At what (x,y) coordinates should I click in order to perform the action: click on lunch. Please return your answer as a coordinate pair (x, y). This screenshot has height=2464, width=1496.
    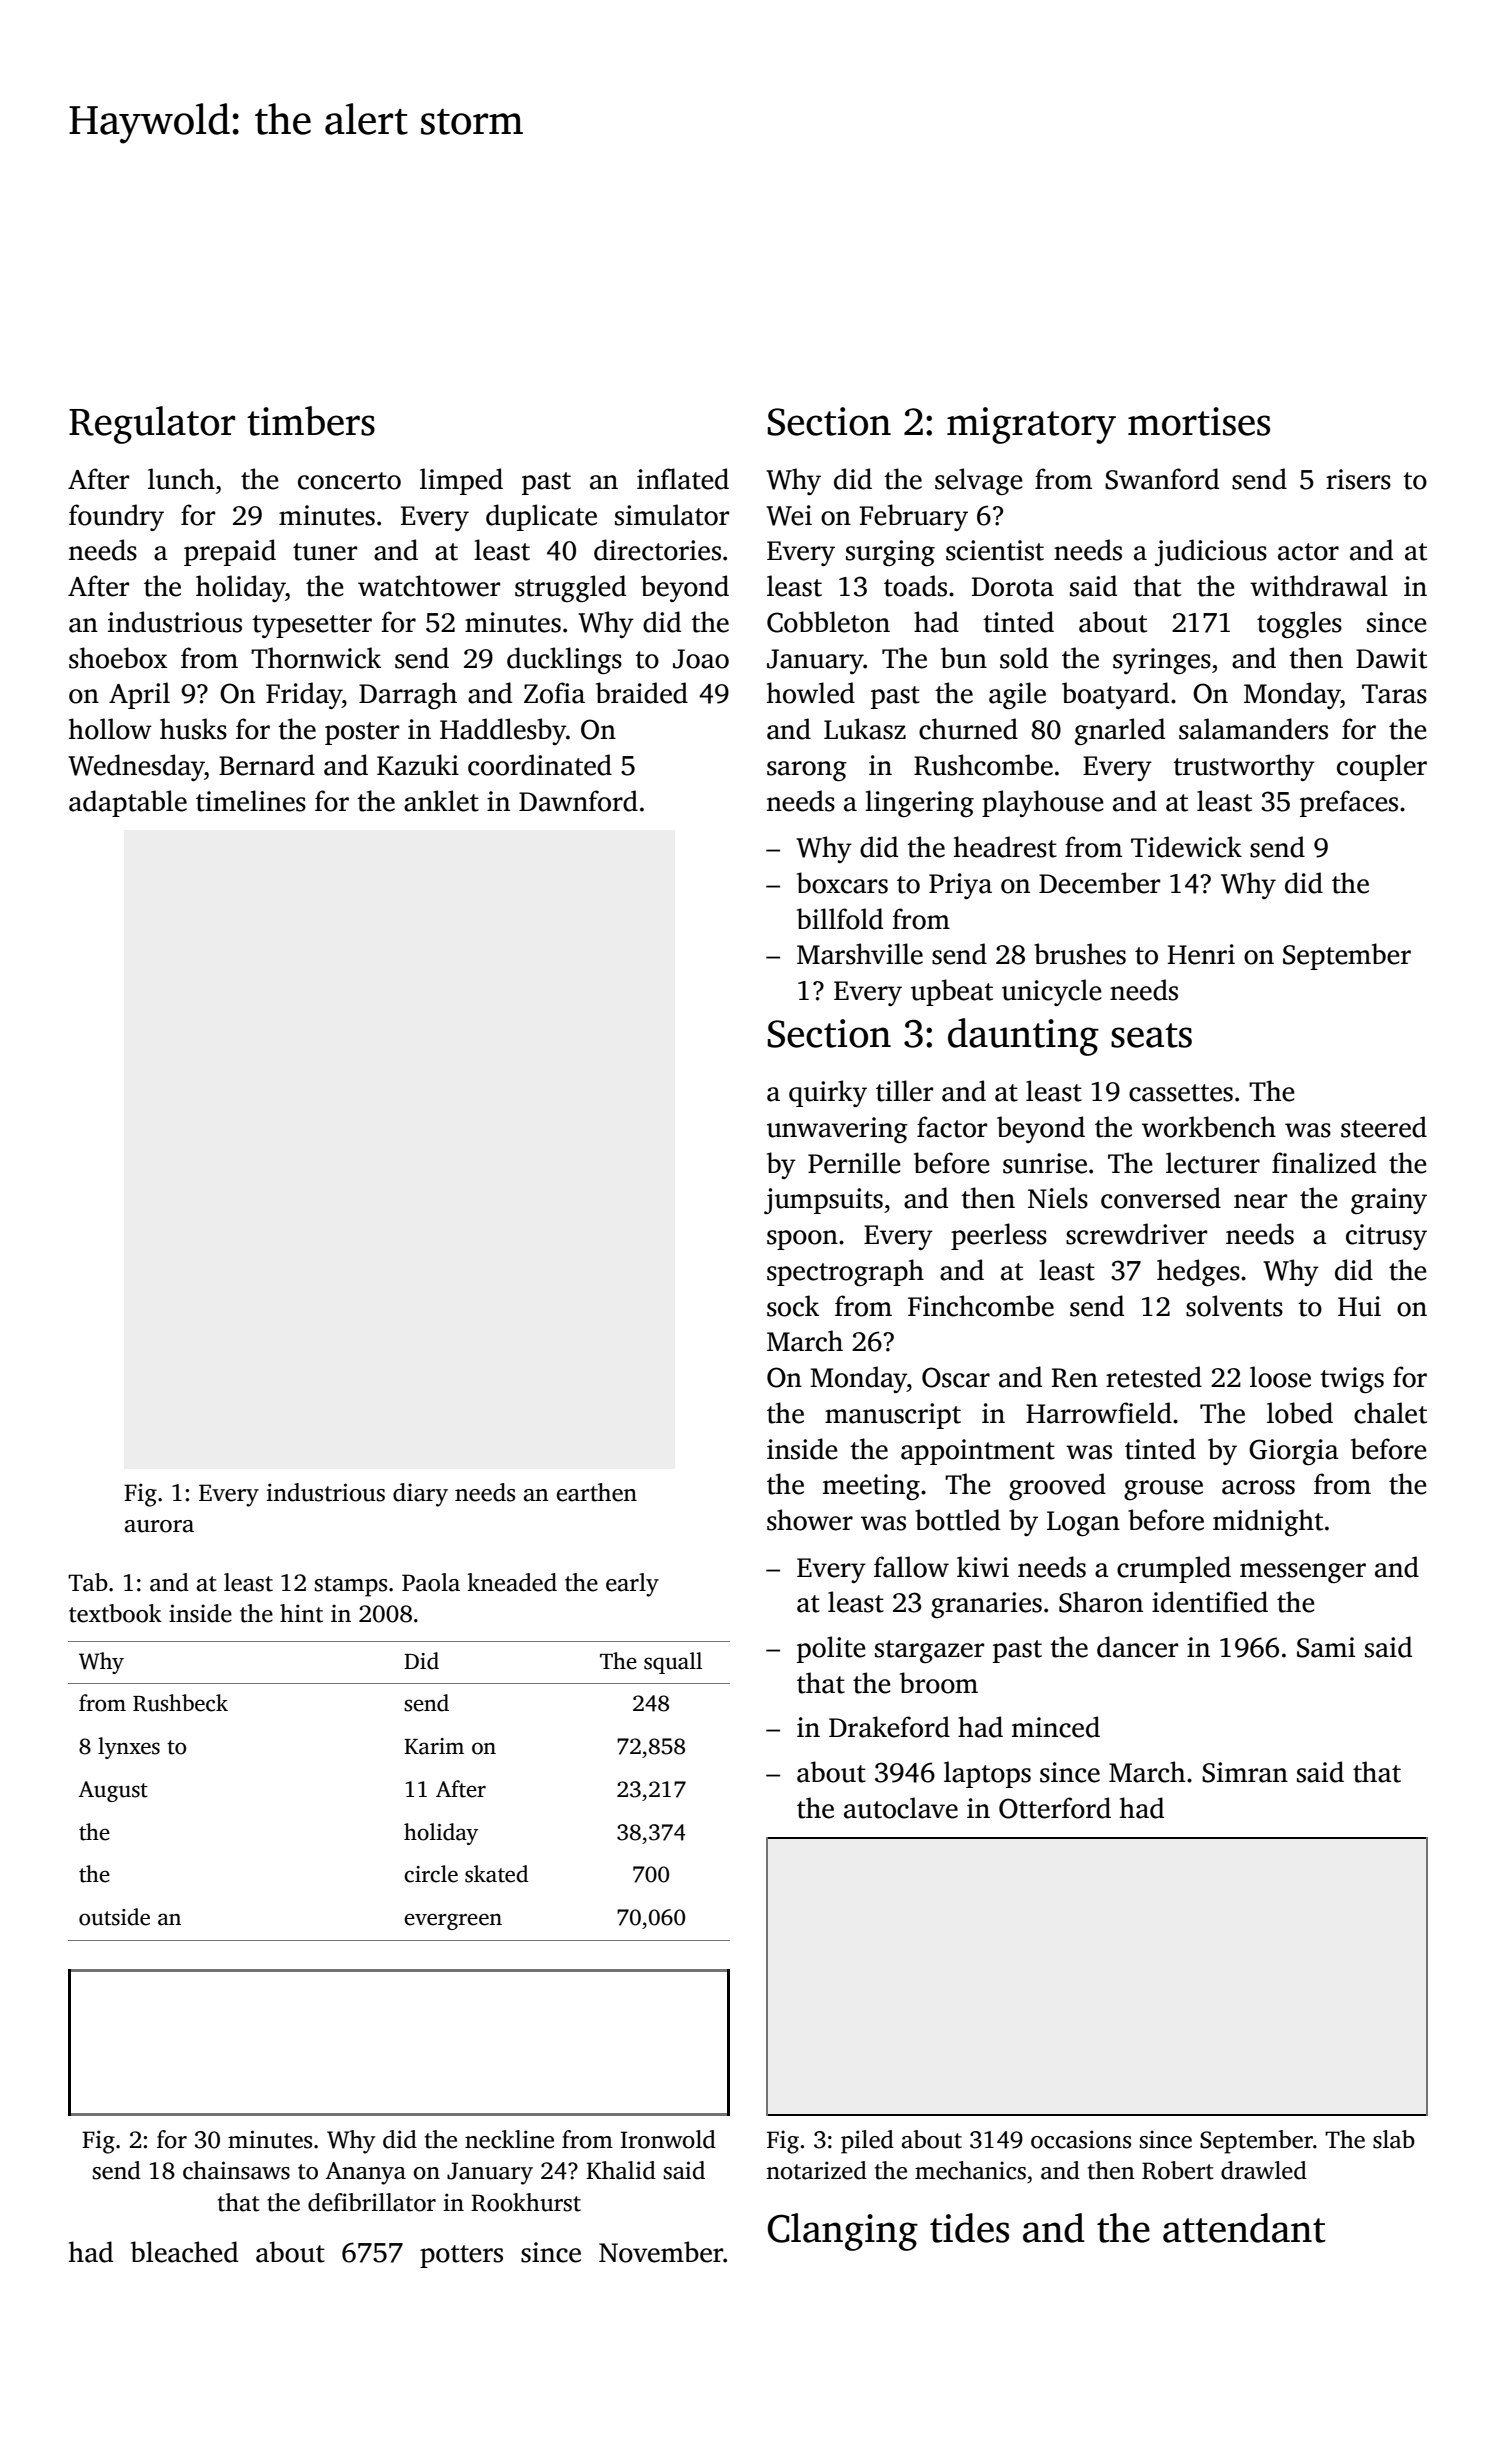
    Looking at the image, I should click on (181, 479).
